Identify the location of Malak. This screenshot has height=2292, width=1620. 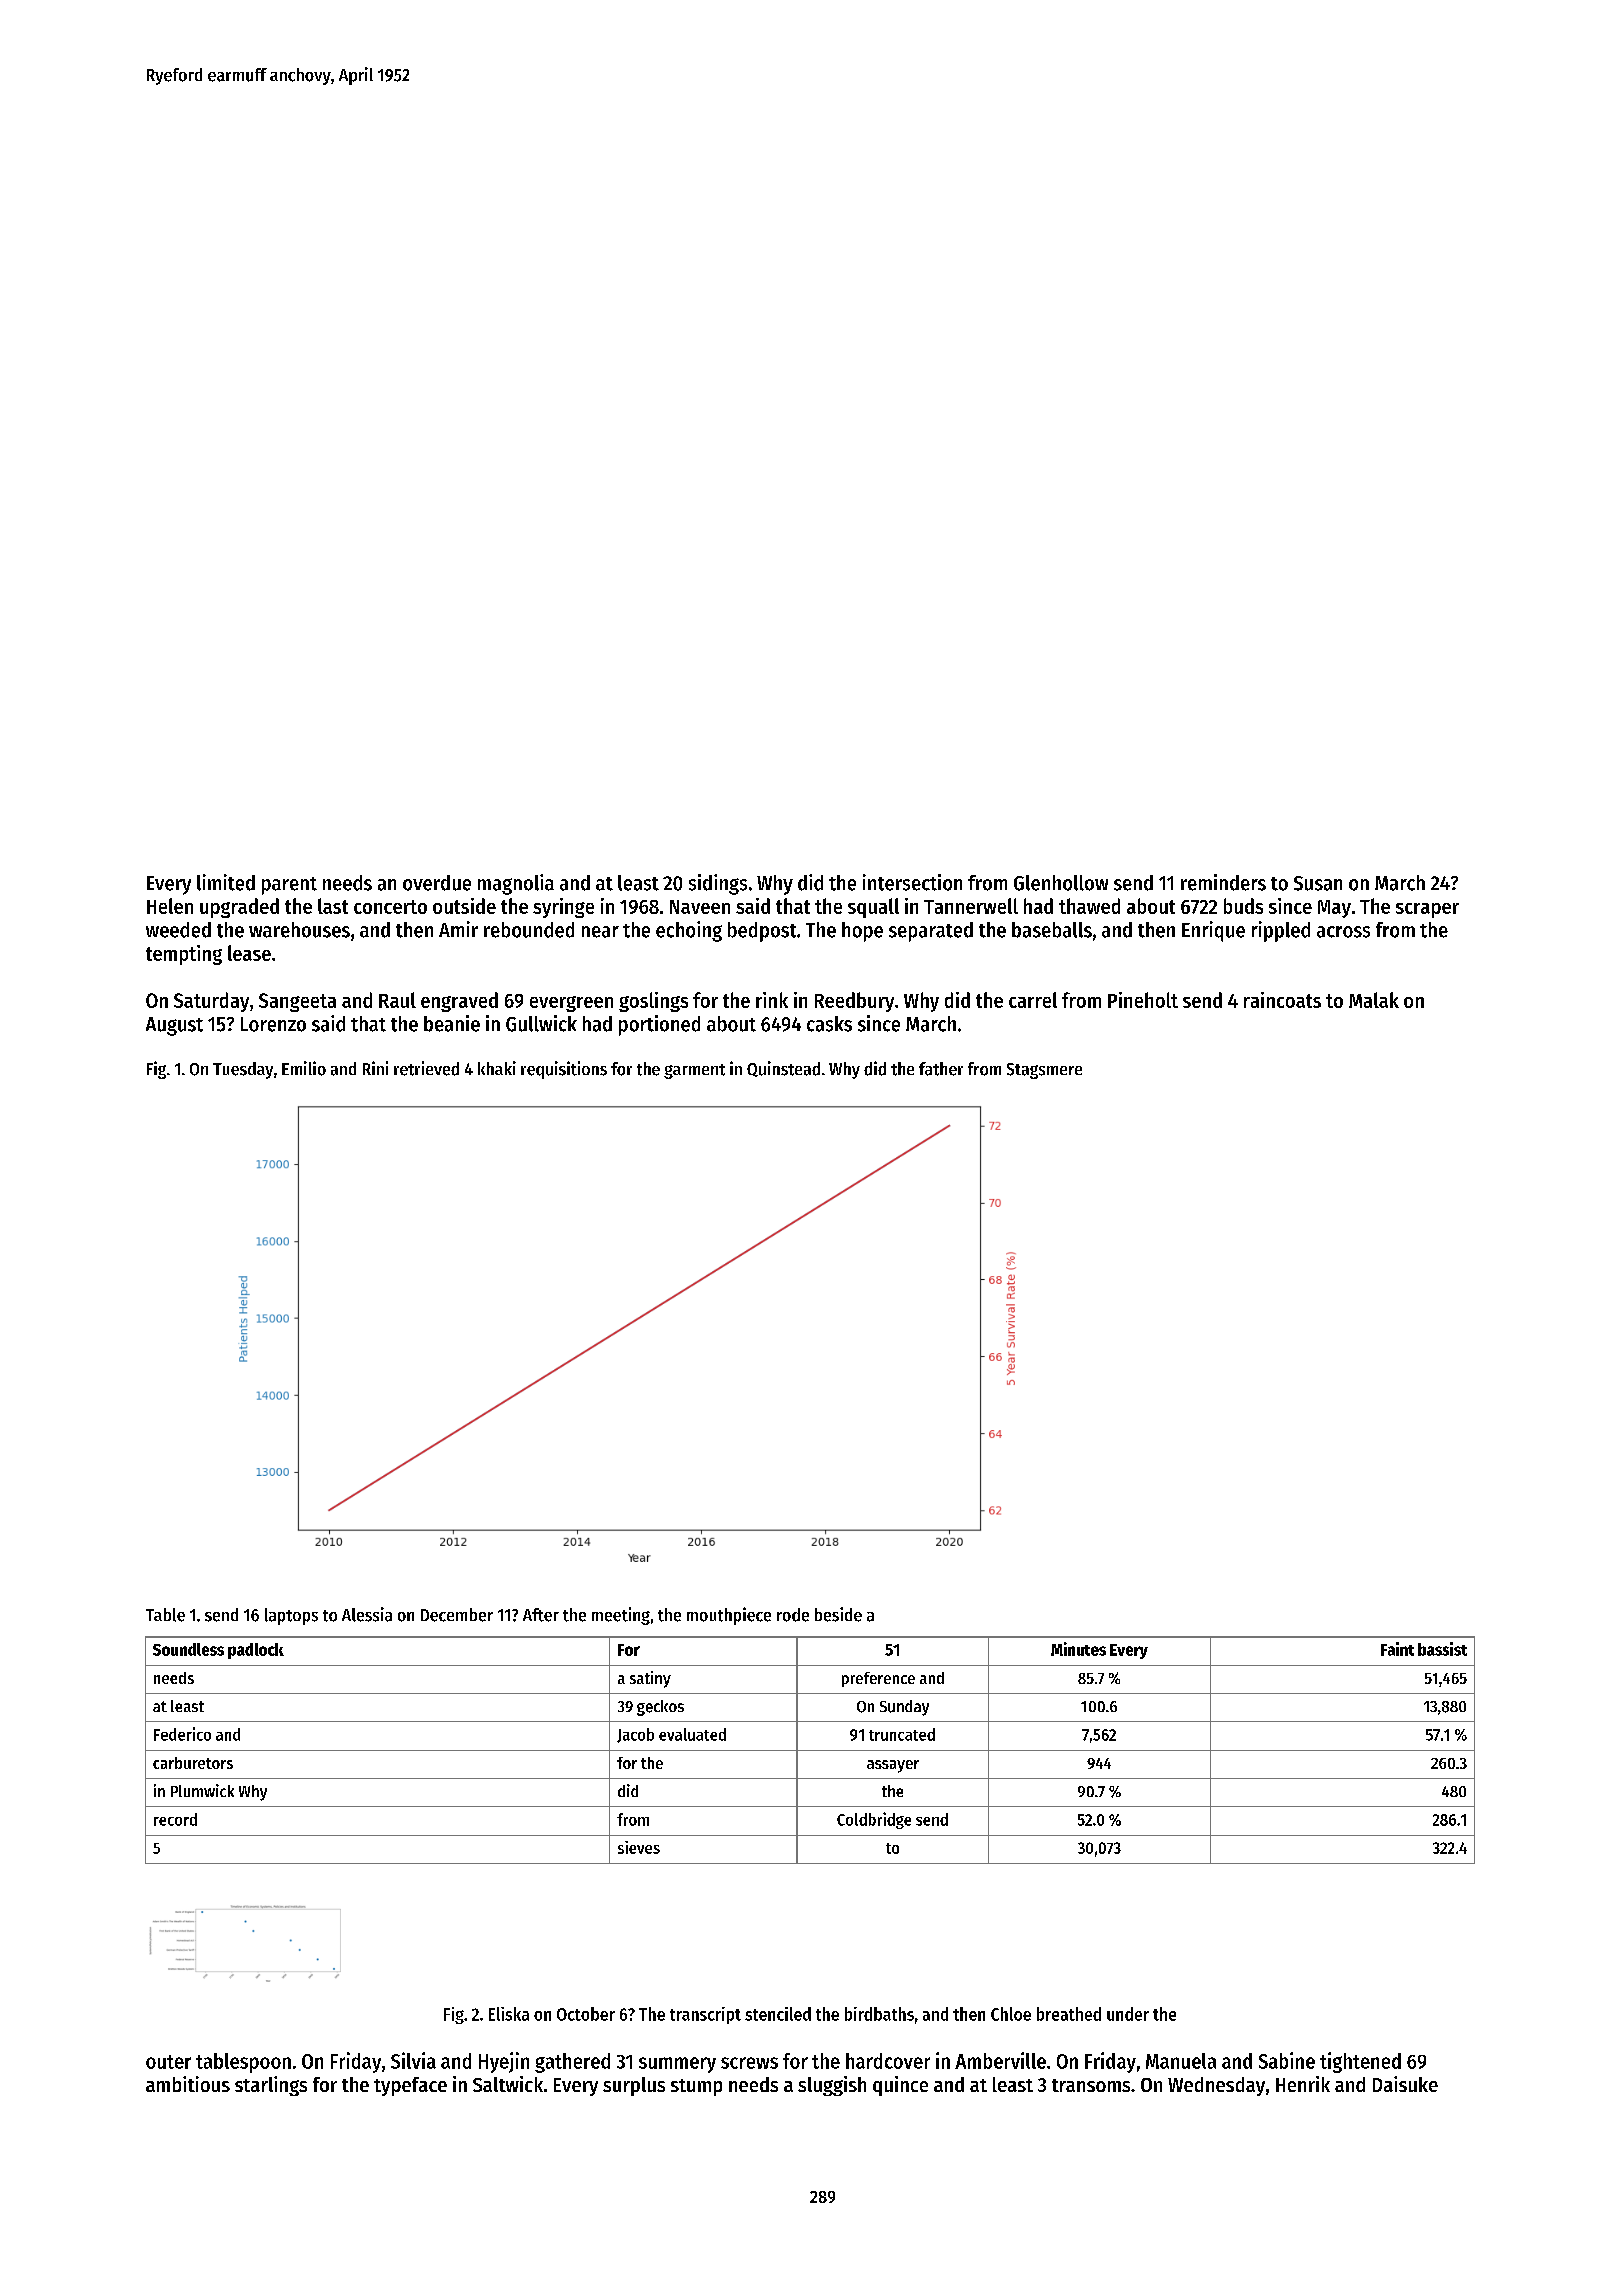
(1374, 1000).
